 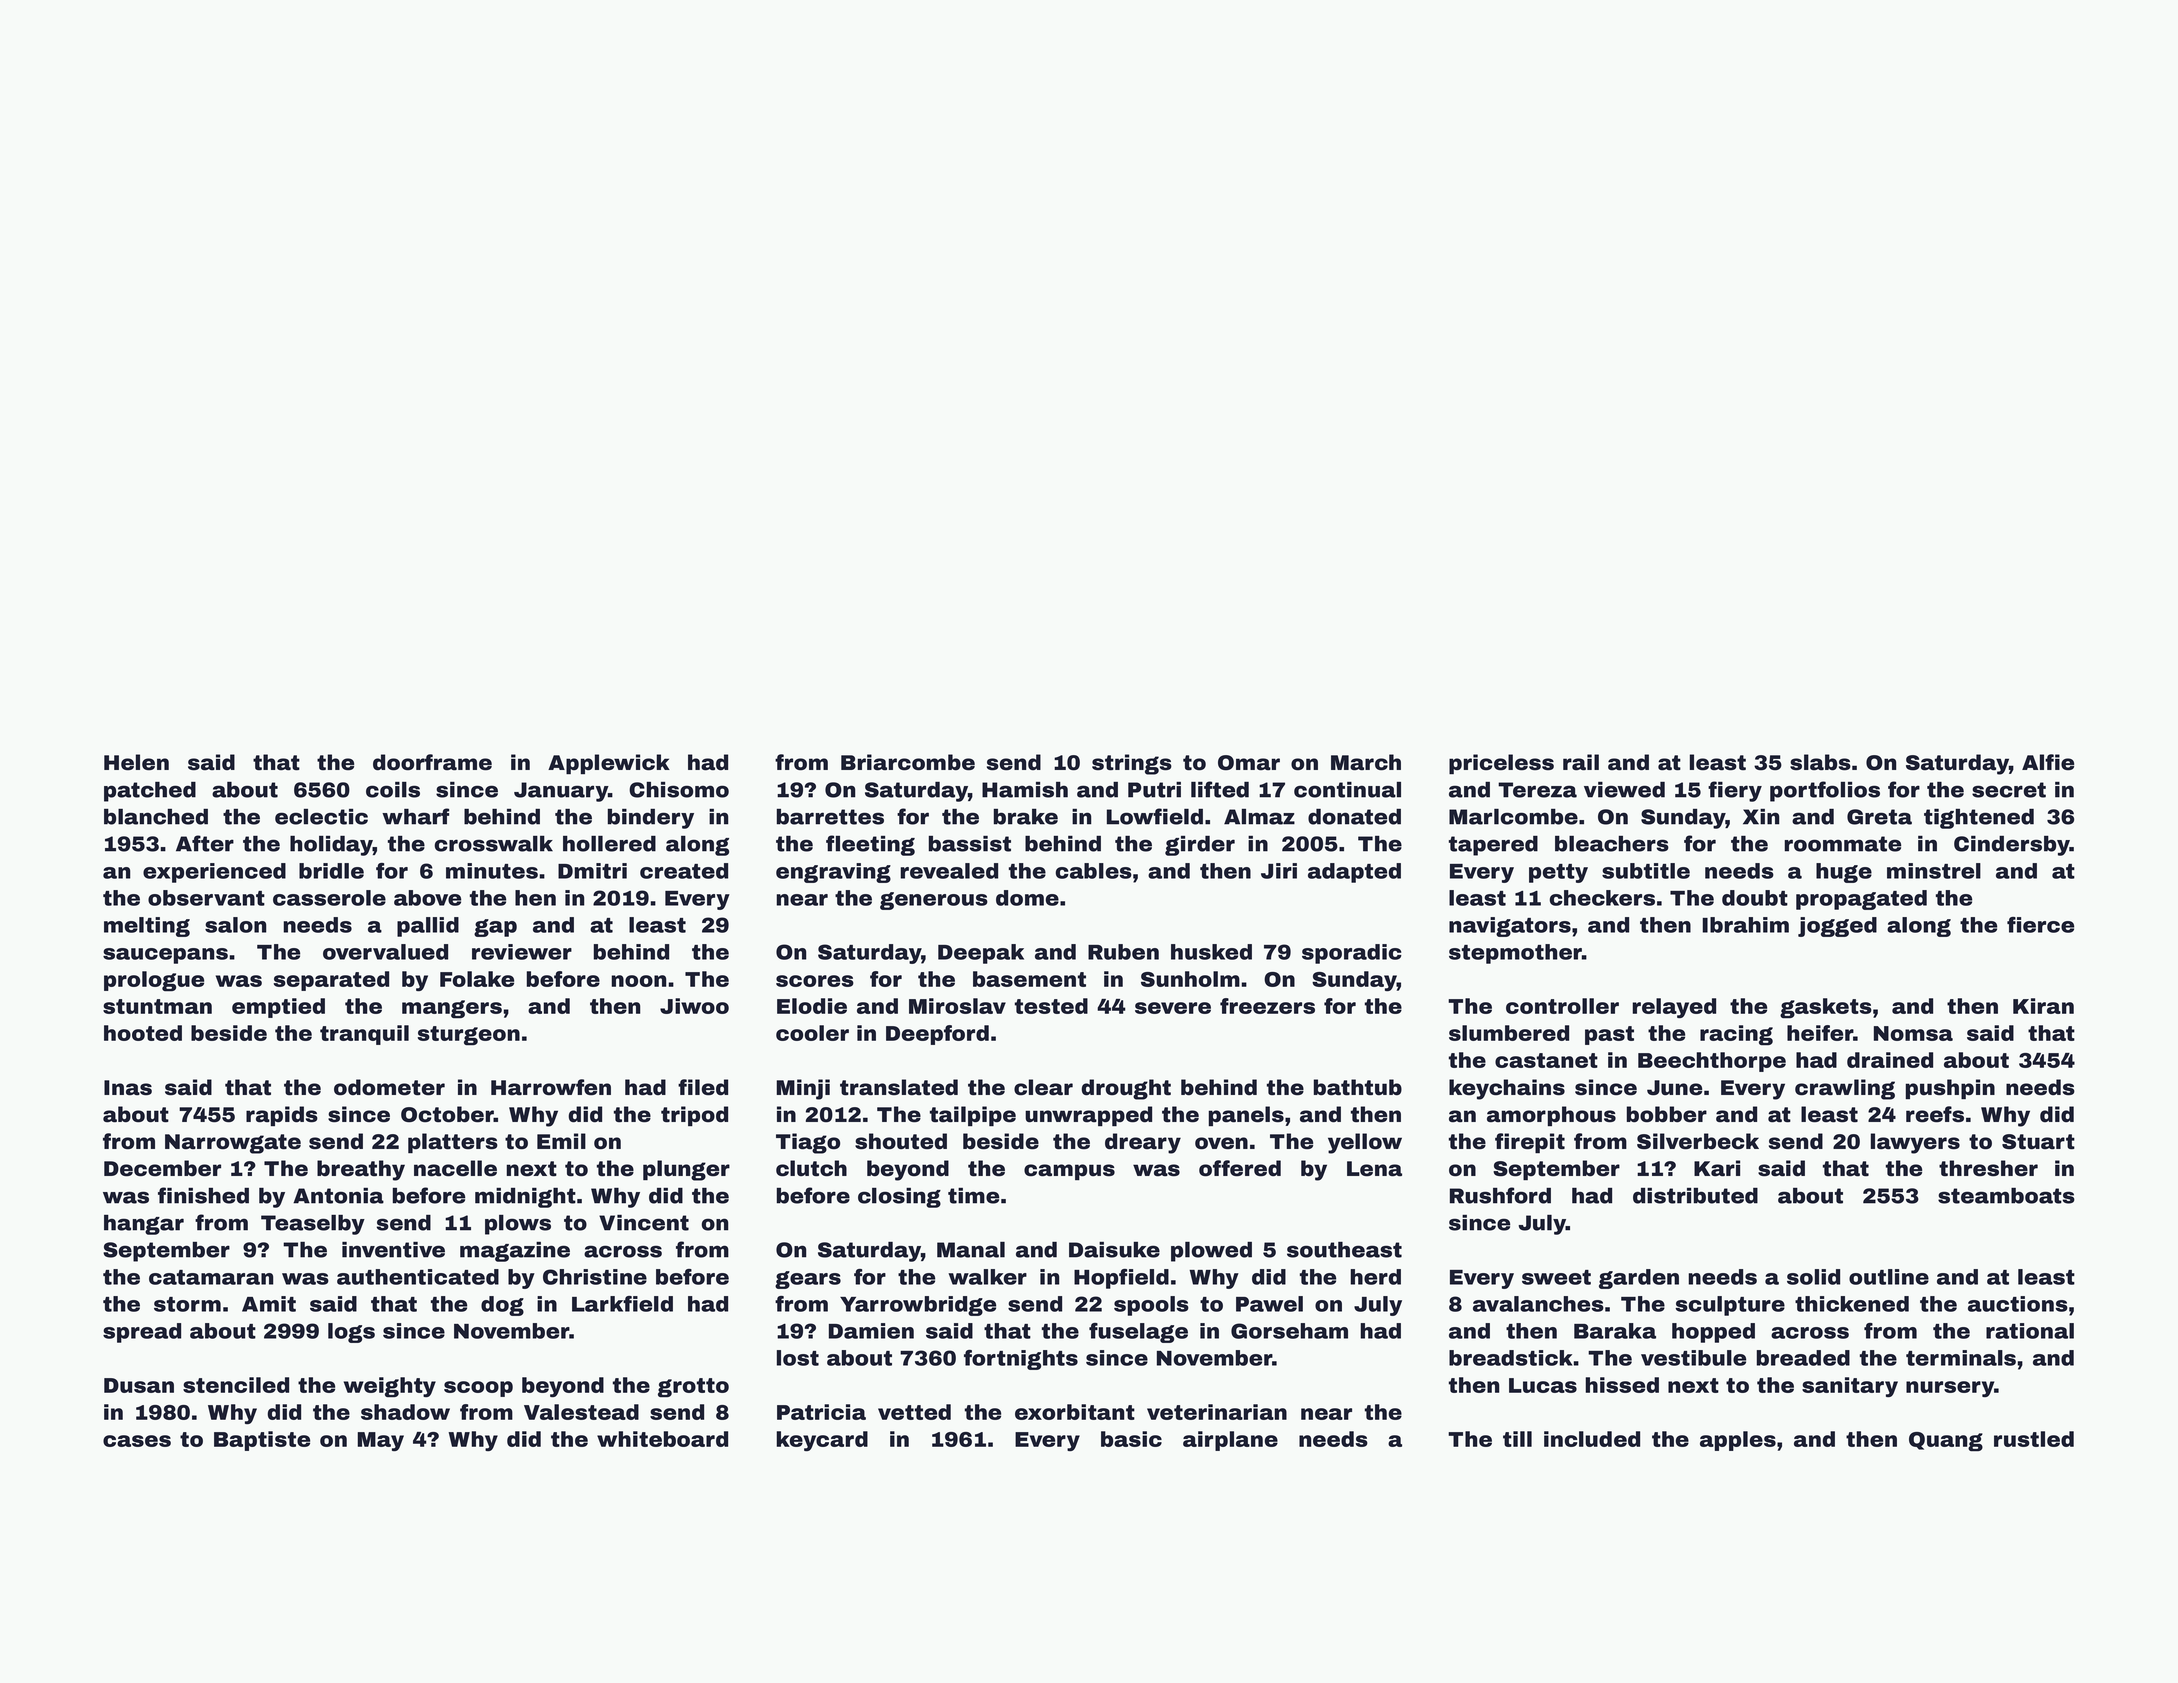 What do you see at coordinates (684, 871) in the image?
I see `created` at bounding box center [684, 871].
